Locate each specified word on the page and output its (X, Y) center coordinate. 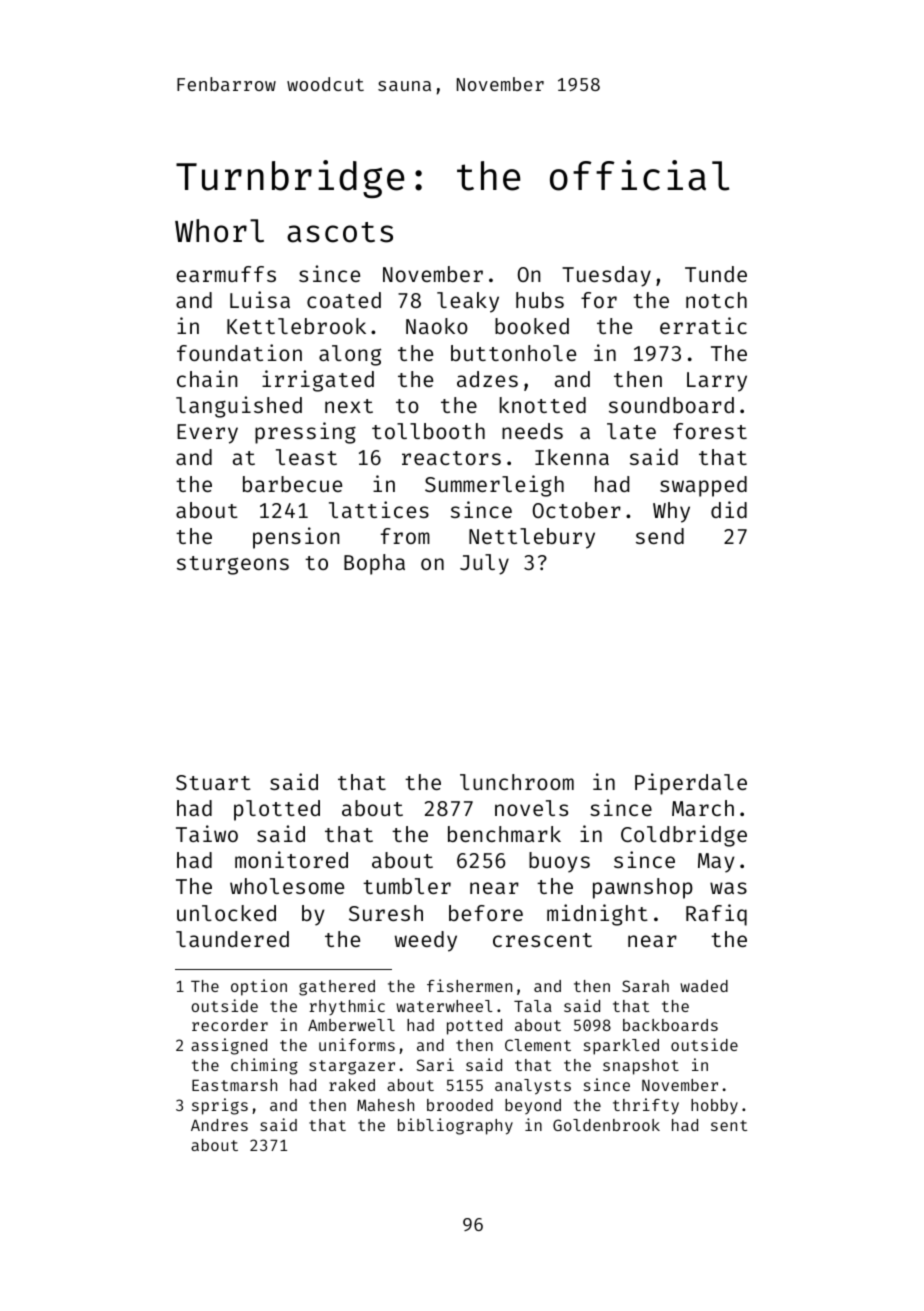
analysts (533, 1087)
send (660, 536)
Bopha (374, 564)
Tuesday (606, 276)
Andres (219, 1125)
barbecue (292, 484)
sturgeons (233, 565)
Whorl (219, 231)
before (486, 913)
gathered (337, 988)
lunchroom (517, 782)
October (577, 510)
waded (704, 986)
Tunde (716, 274)
